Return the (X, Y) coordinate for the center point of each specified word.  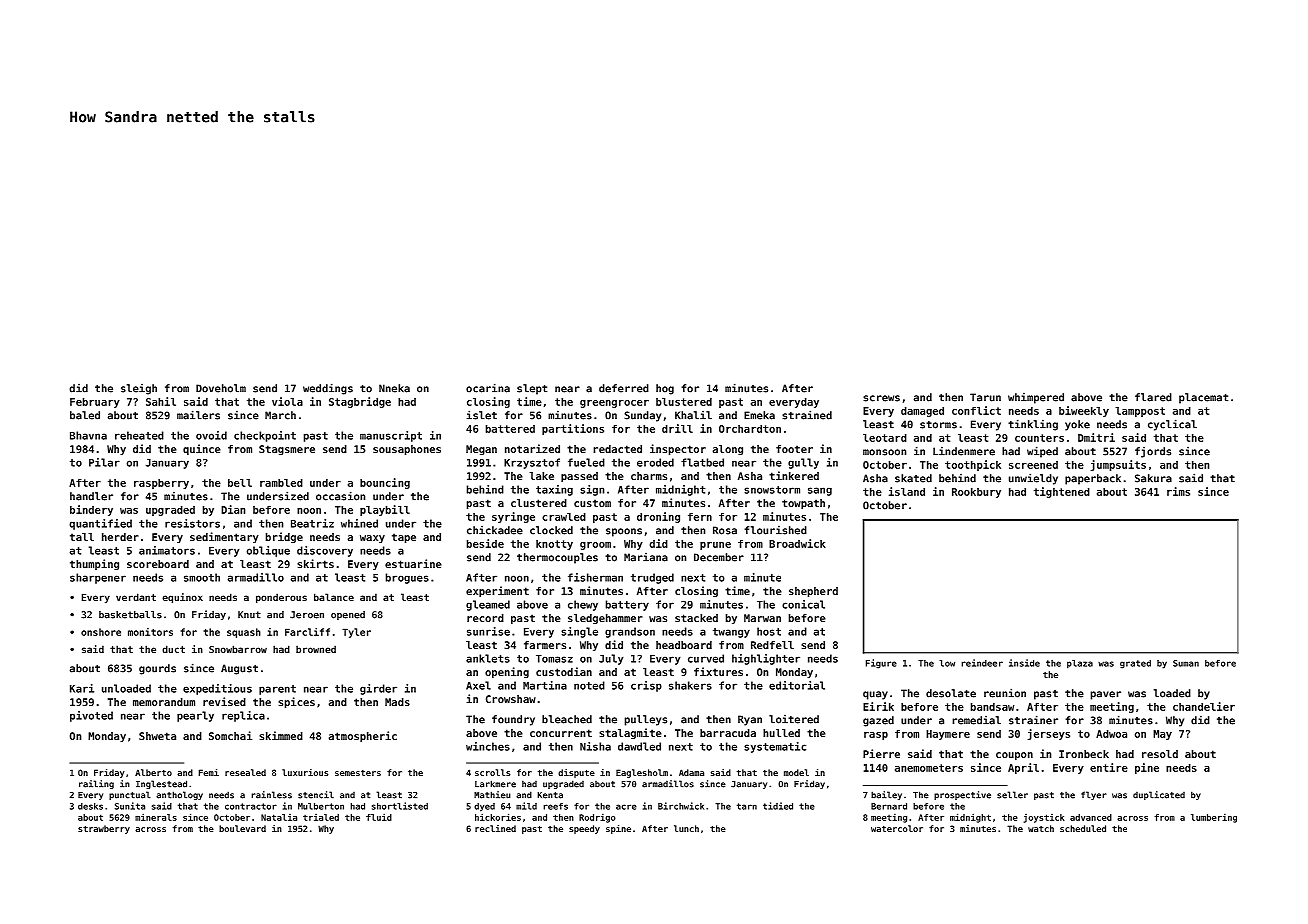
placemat (1203, 398)
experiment (497, 591)
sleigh (139, 389)
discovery (325, 551)
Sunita (130, 806)
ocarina (488, 388)
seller (1012, 795)
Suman (1186, 663)
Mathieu (492, 795)
